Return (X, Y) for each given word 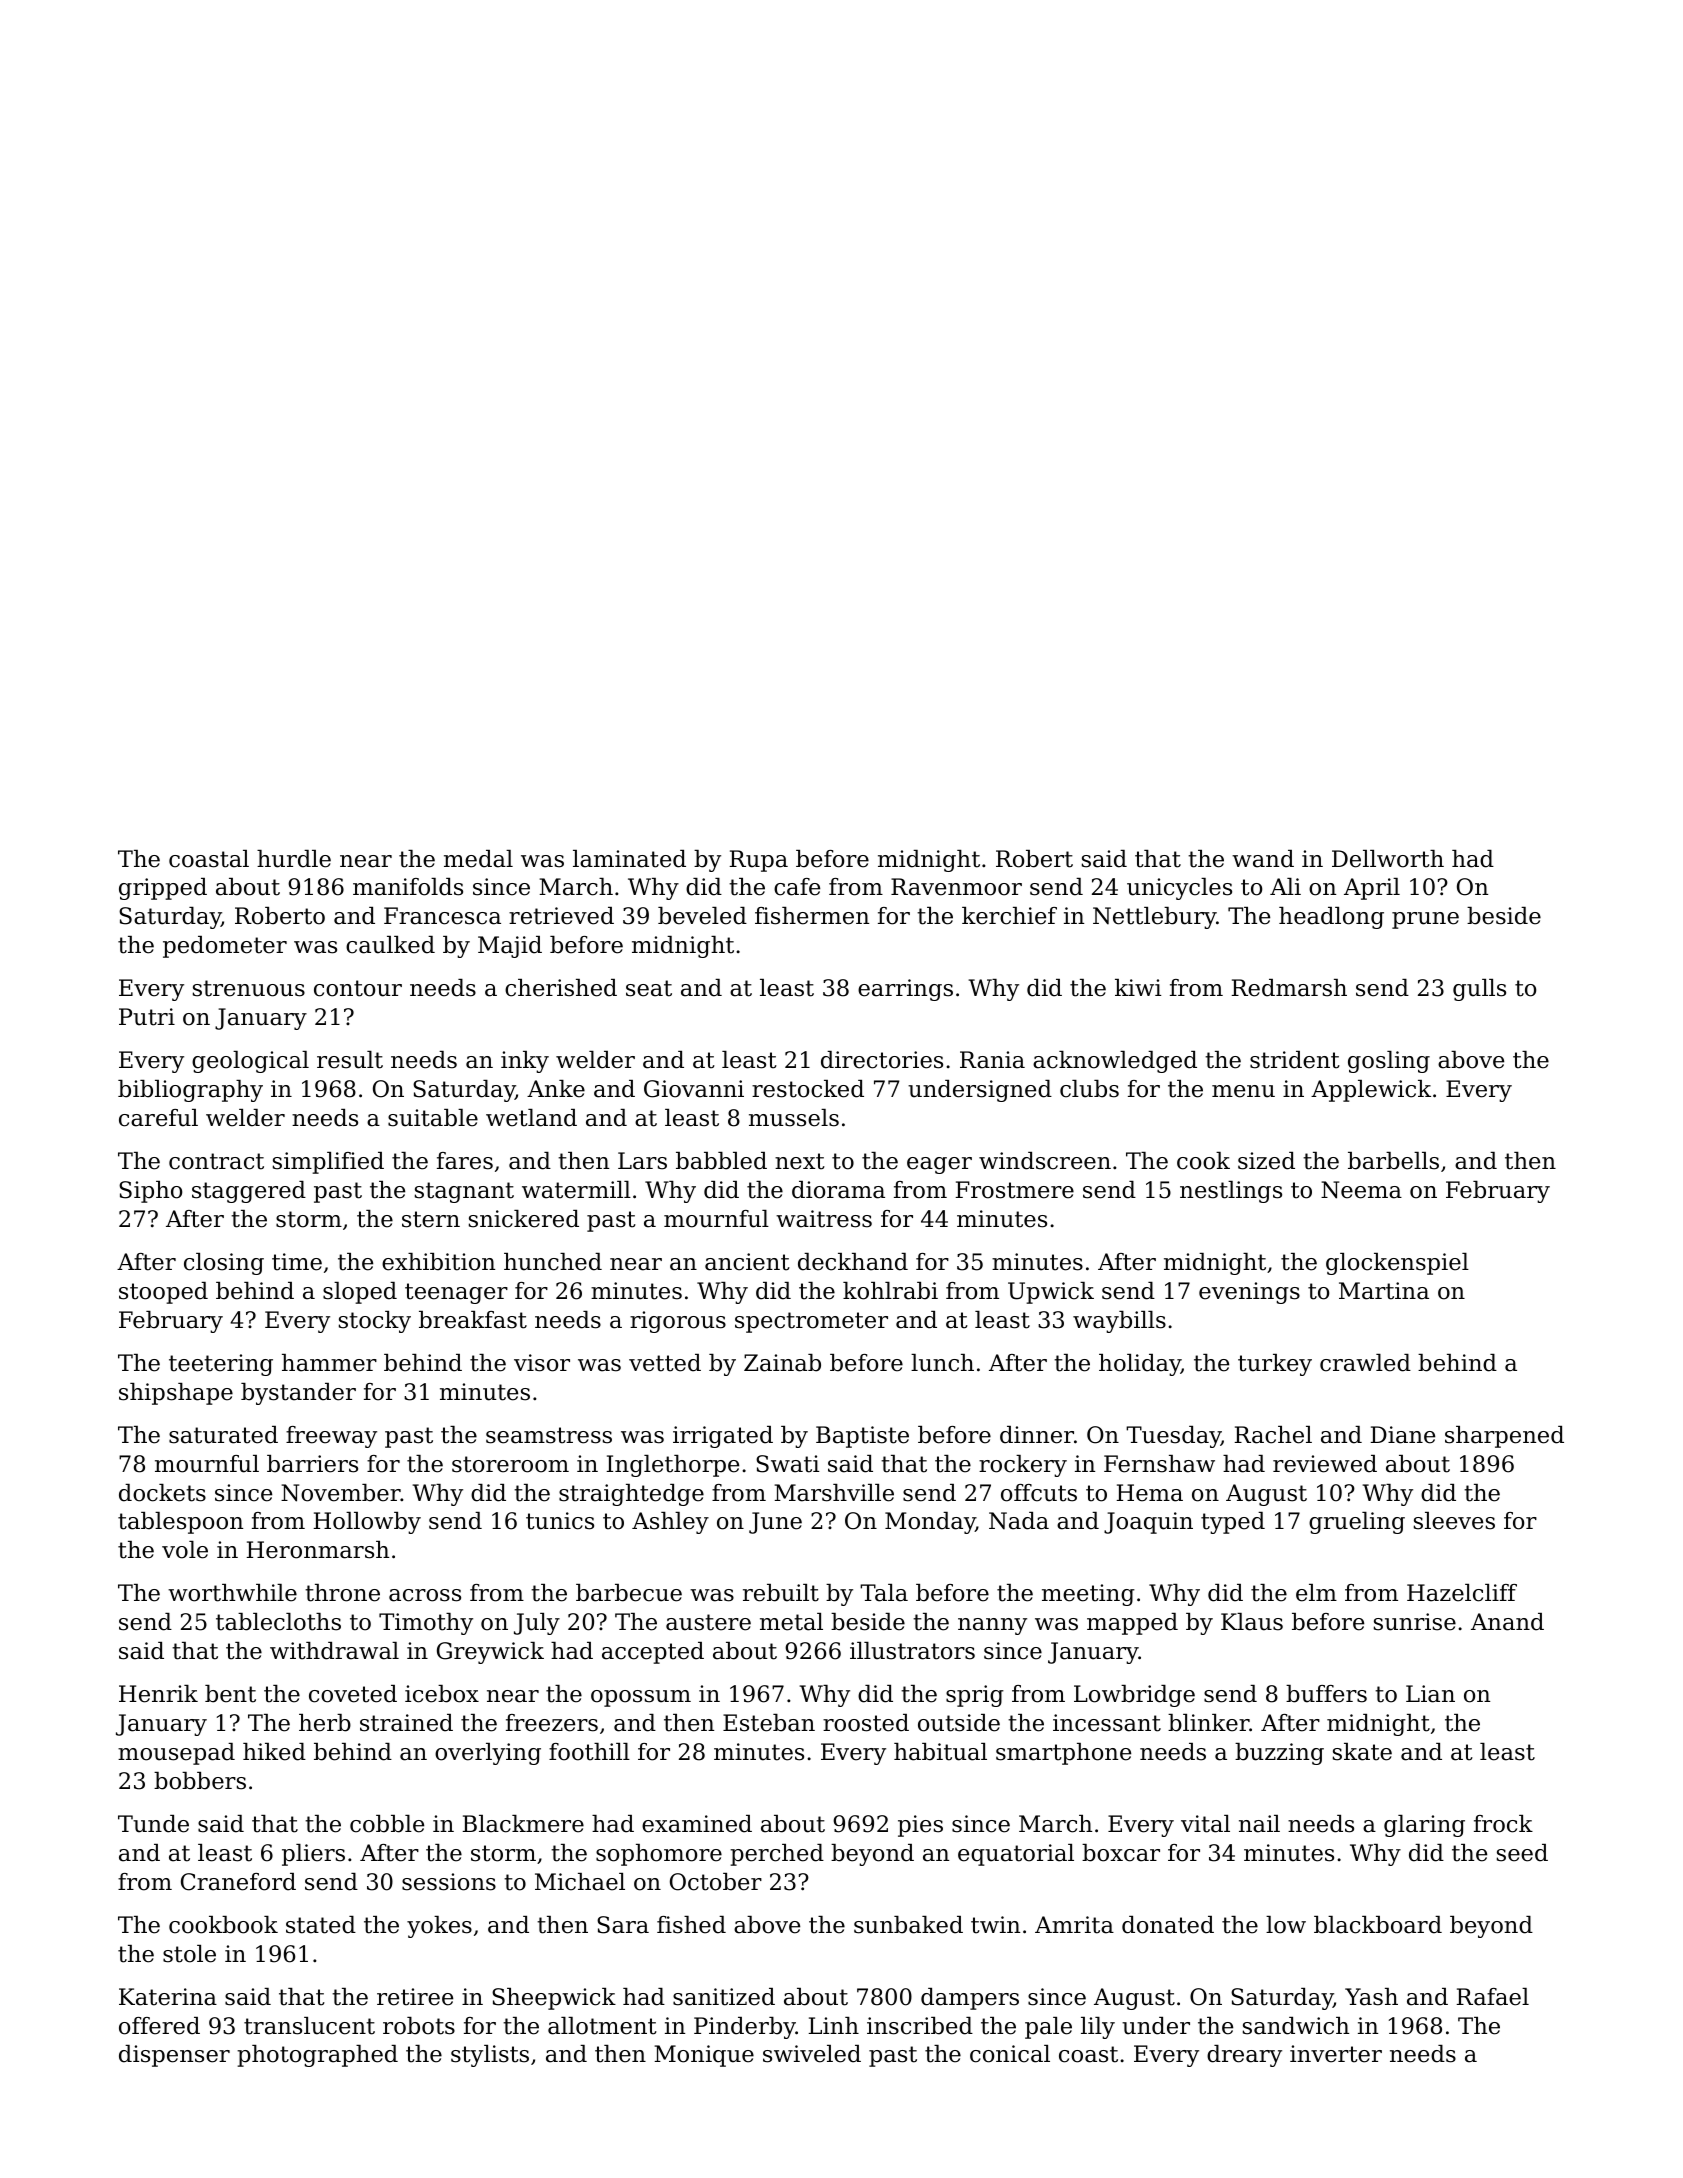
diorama (838, 1190)
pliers (313, 1855)
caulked (390, 945)
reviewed (1325, 1464)
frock (1503, 1824)
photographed (317, 2056)
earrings (905, 990)
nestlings (1231, 1192)
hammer (329, 1363)
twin (995, 1925)
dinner (1037, 1435)
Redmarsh (1289, 988)
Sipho (150, 1192)
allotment (602, 2026)
